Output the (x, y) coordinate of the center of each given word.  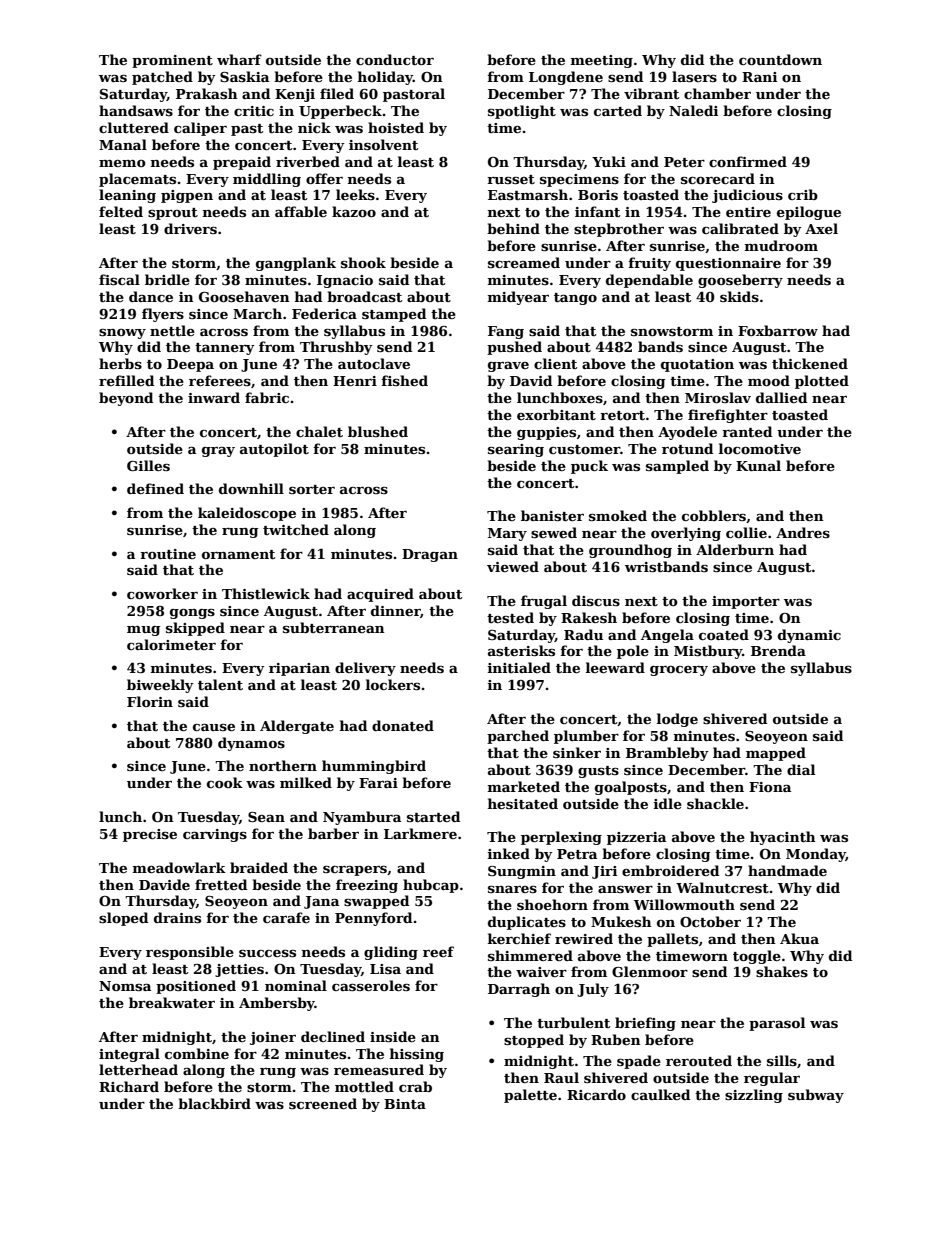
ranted (747, 431)
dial (801, 769)
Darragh (519, 990)
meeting (602, 61)
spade (639, 1062)
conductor (395, 59)
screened (323, 1103)
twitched (296, 529)
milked (306, 782)
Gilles (148, 465)
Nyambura (362, 818)
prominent (172, 61)
